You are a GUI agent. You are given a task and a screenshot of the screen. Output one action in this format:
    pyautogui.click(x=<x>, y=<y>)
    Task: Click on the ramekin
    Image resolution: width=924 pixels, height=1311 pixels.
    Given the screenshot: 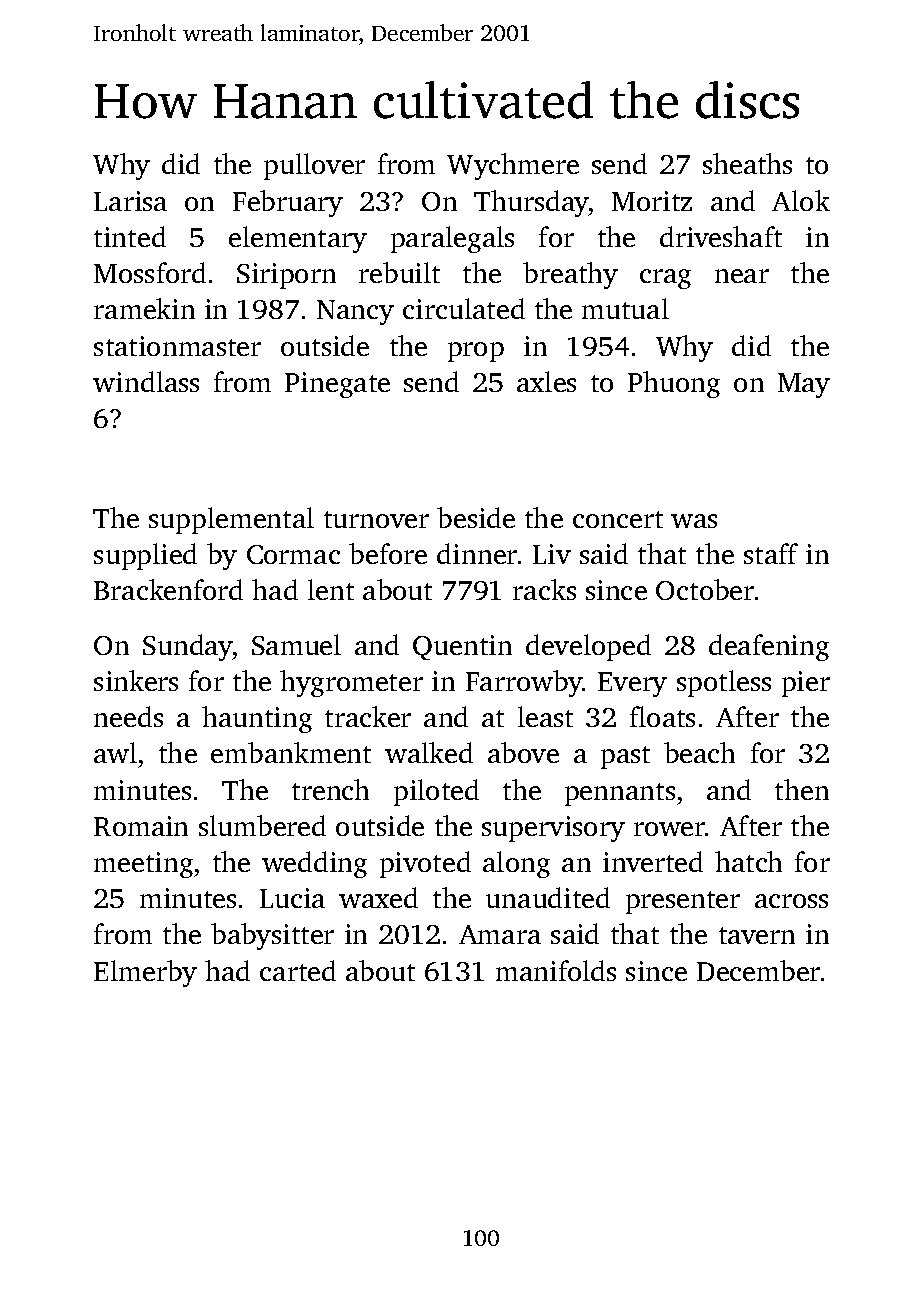 What is the action you would take?
    pyautogui.click(x=144, y=308)
